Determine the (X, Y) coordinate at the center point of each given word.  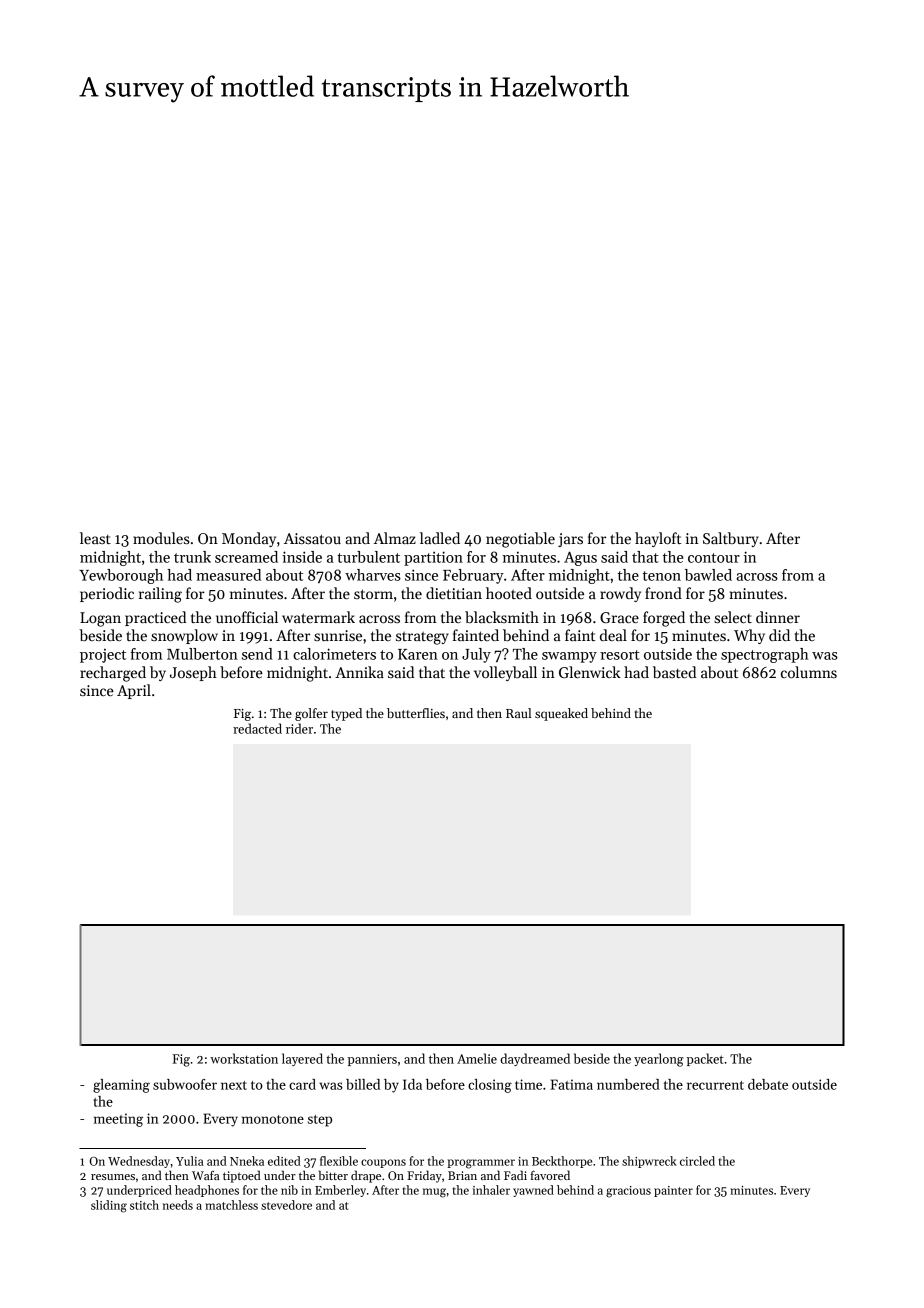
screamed (246, 557)
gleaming (121, 1086)
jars (570, 540)
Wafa (205, 1175)
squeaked (561, 714)
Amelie (477, 1058)
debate (768, 1084)
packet (705, 1059)
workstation (244, 1058)
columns (809, 672)
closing (490, 1086)
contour (714, 558)
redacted (257, 728)
